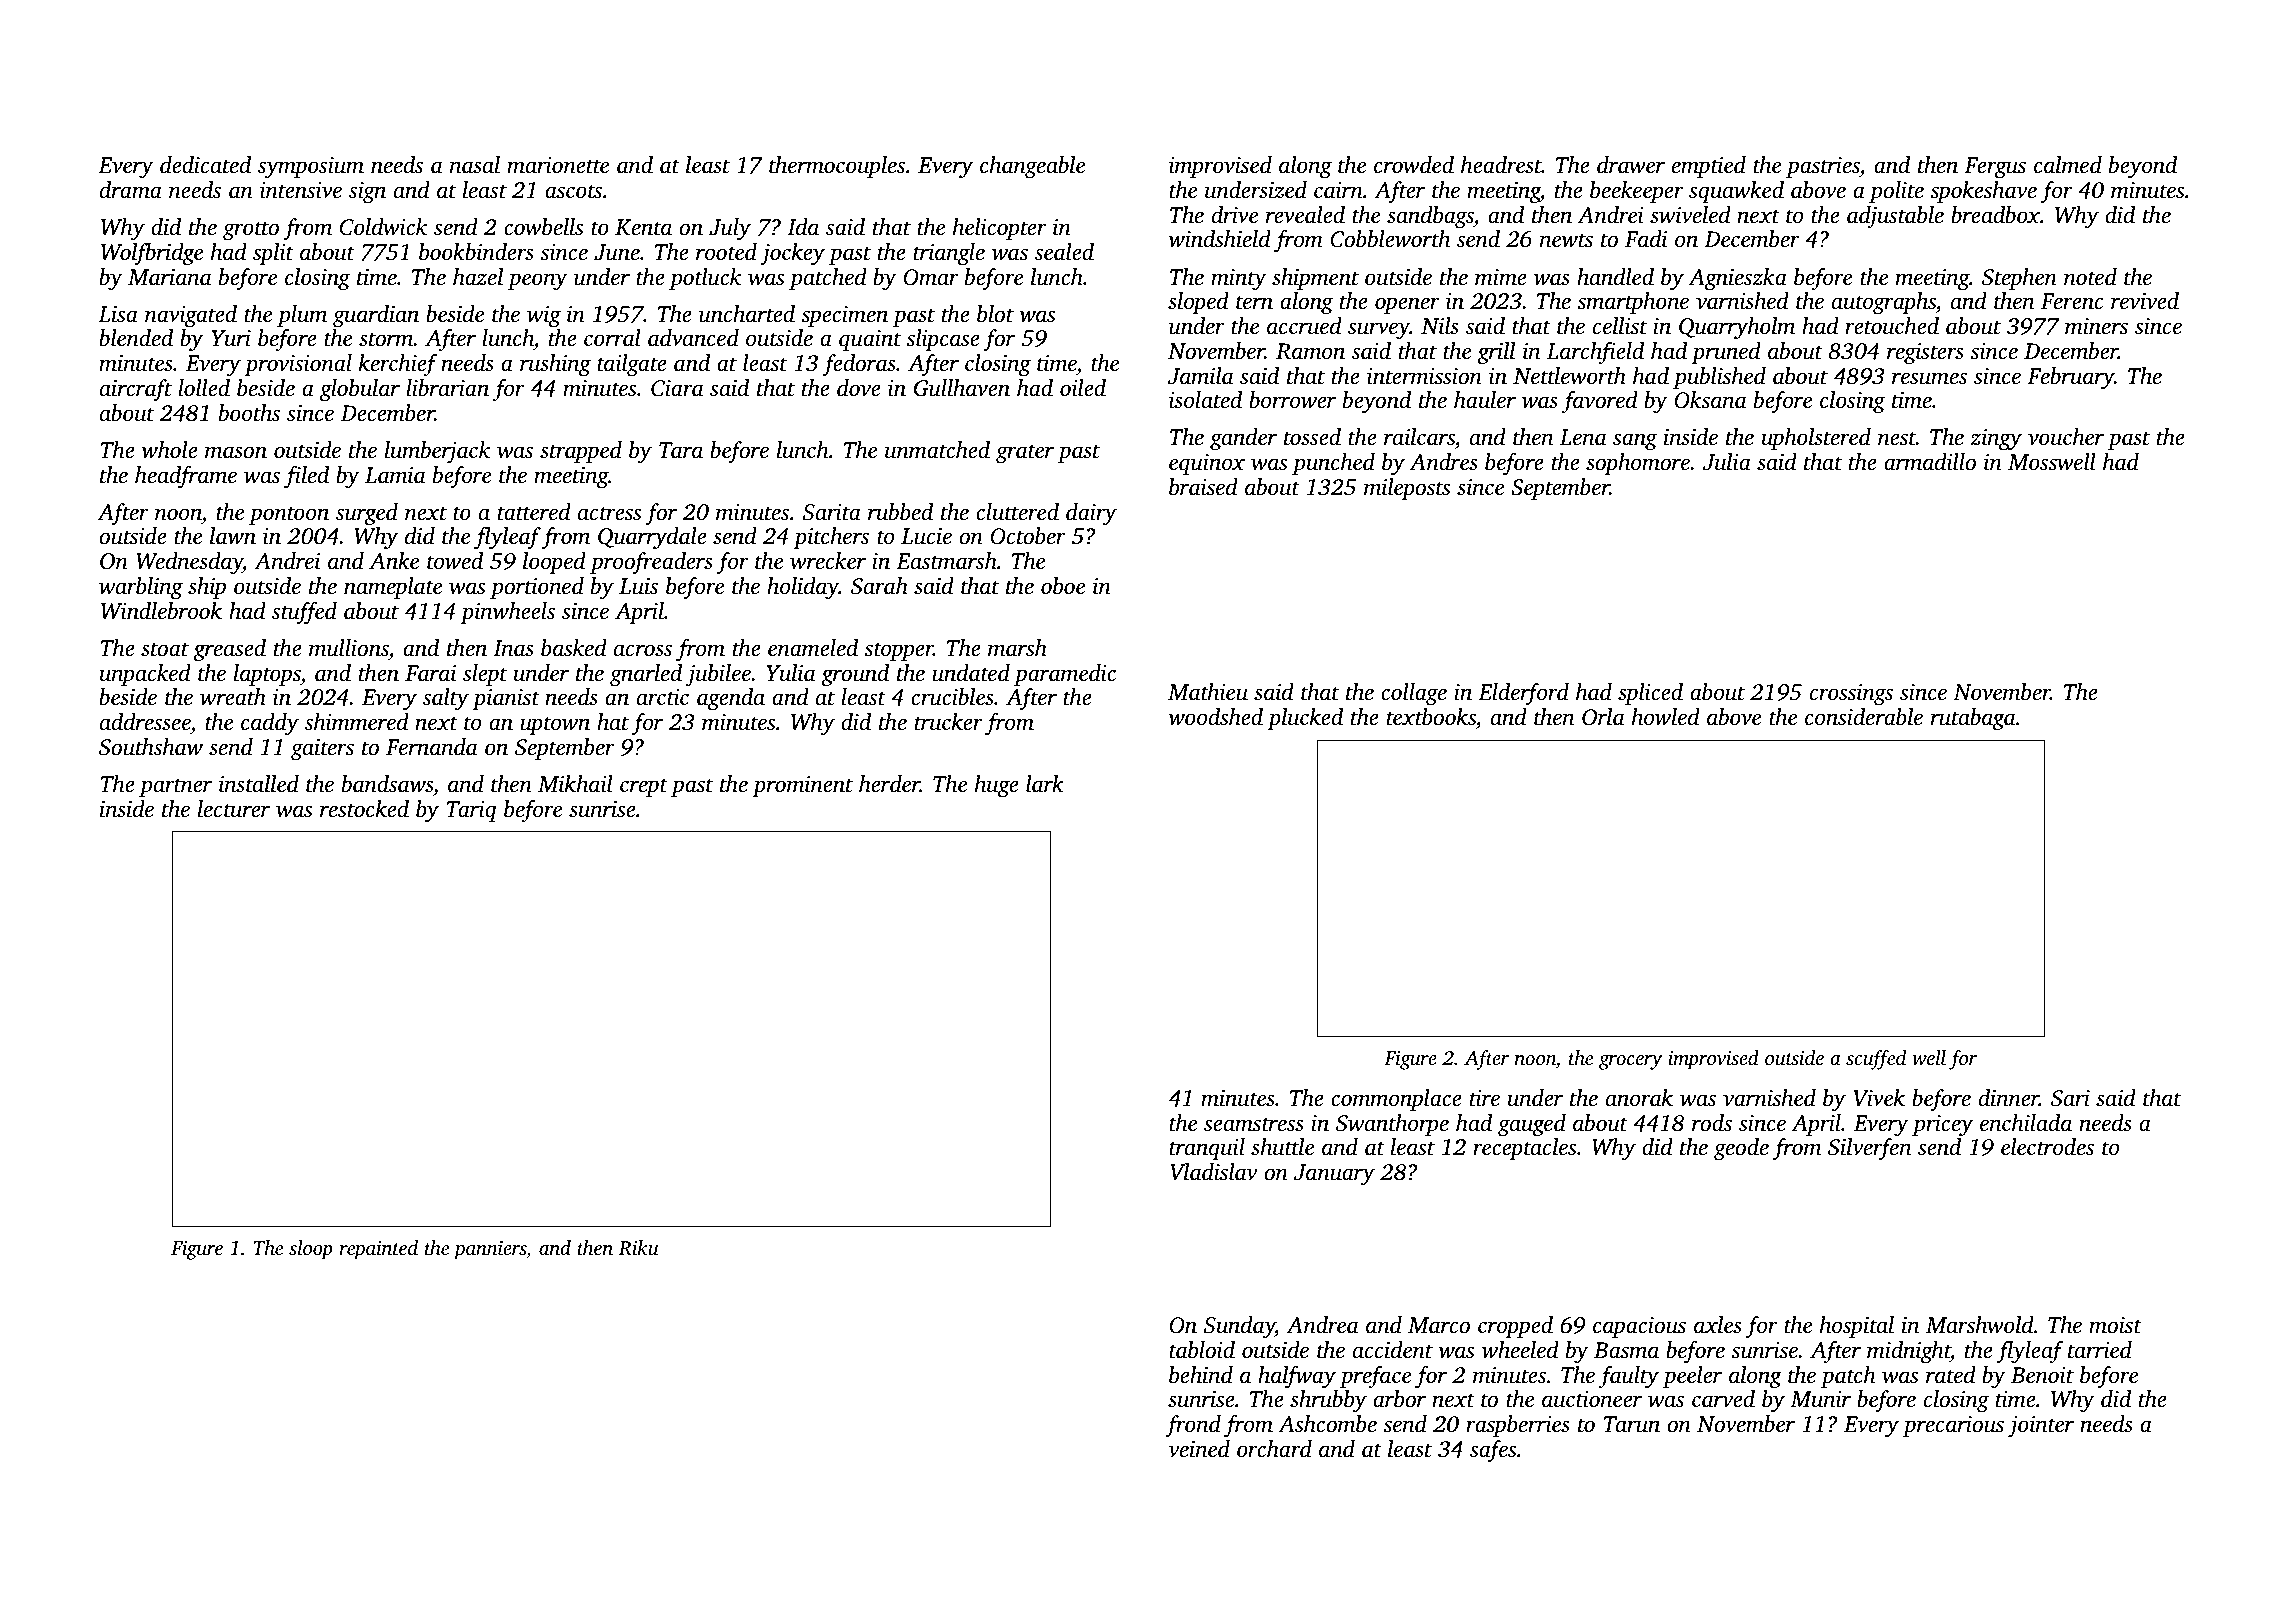 Image resolution: width=2292 pixels, height=1620 pixels. Describe the element at coordinates (1638, 464) in the screenshot. I see `sophomore` at that location.
